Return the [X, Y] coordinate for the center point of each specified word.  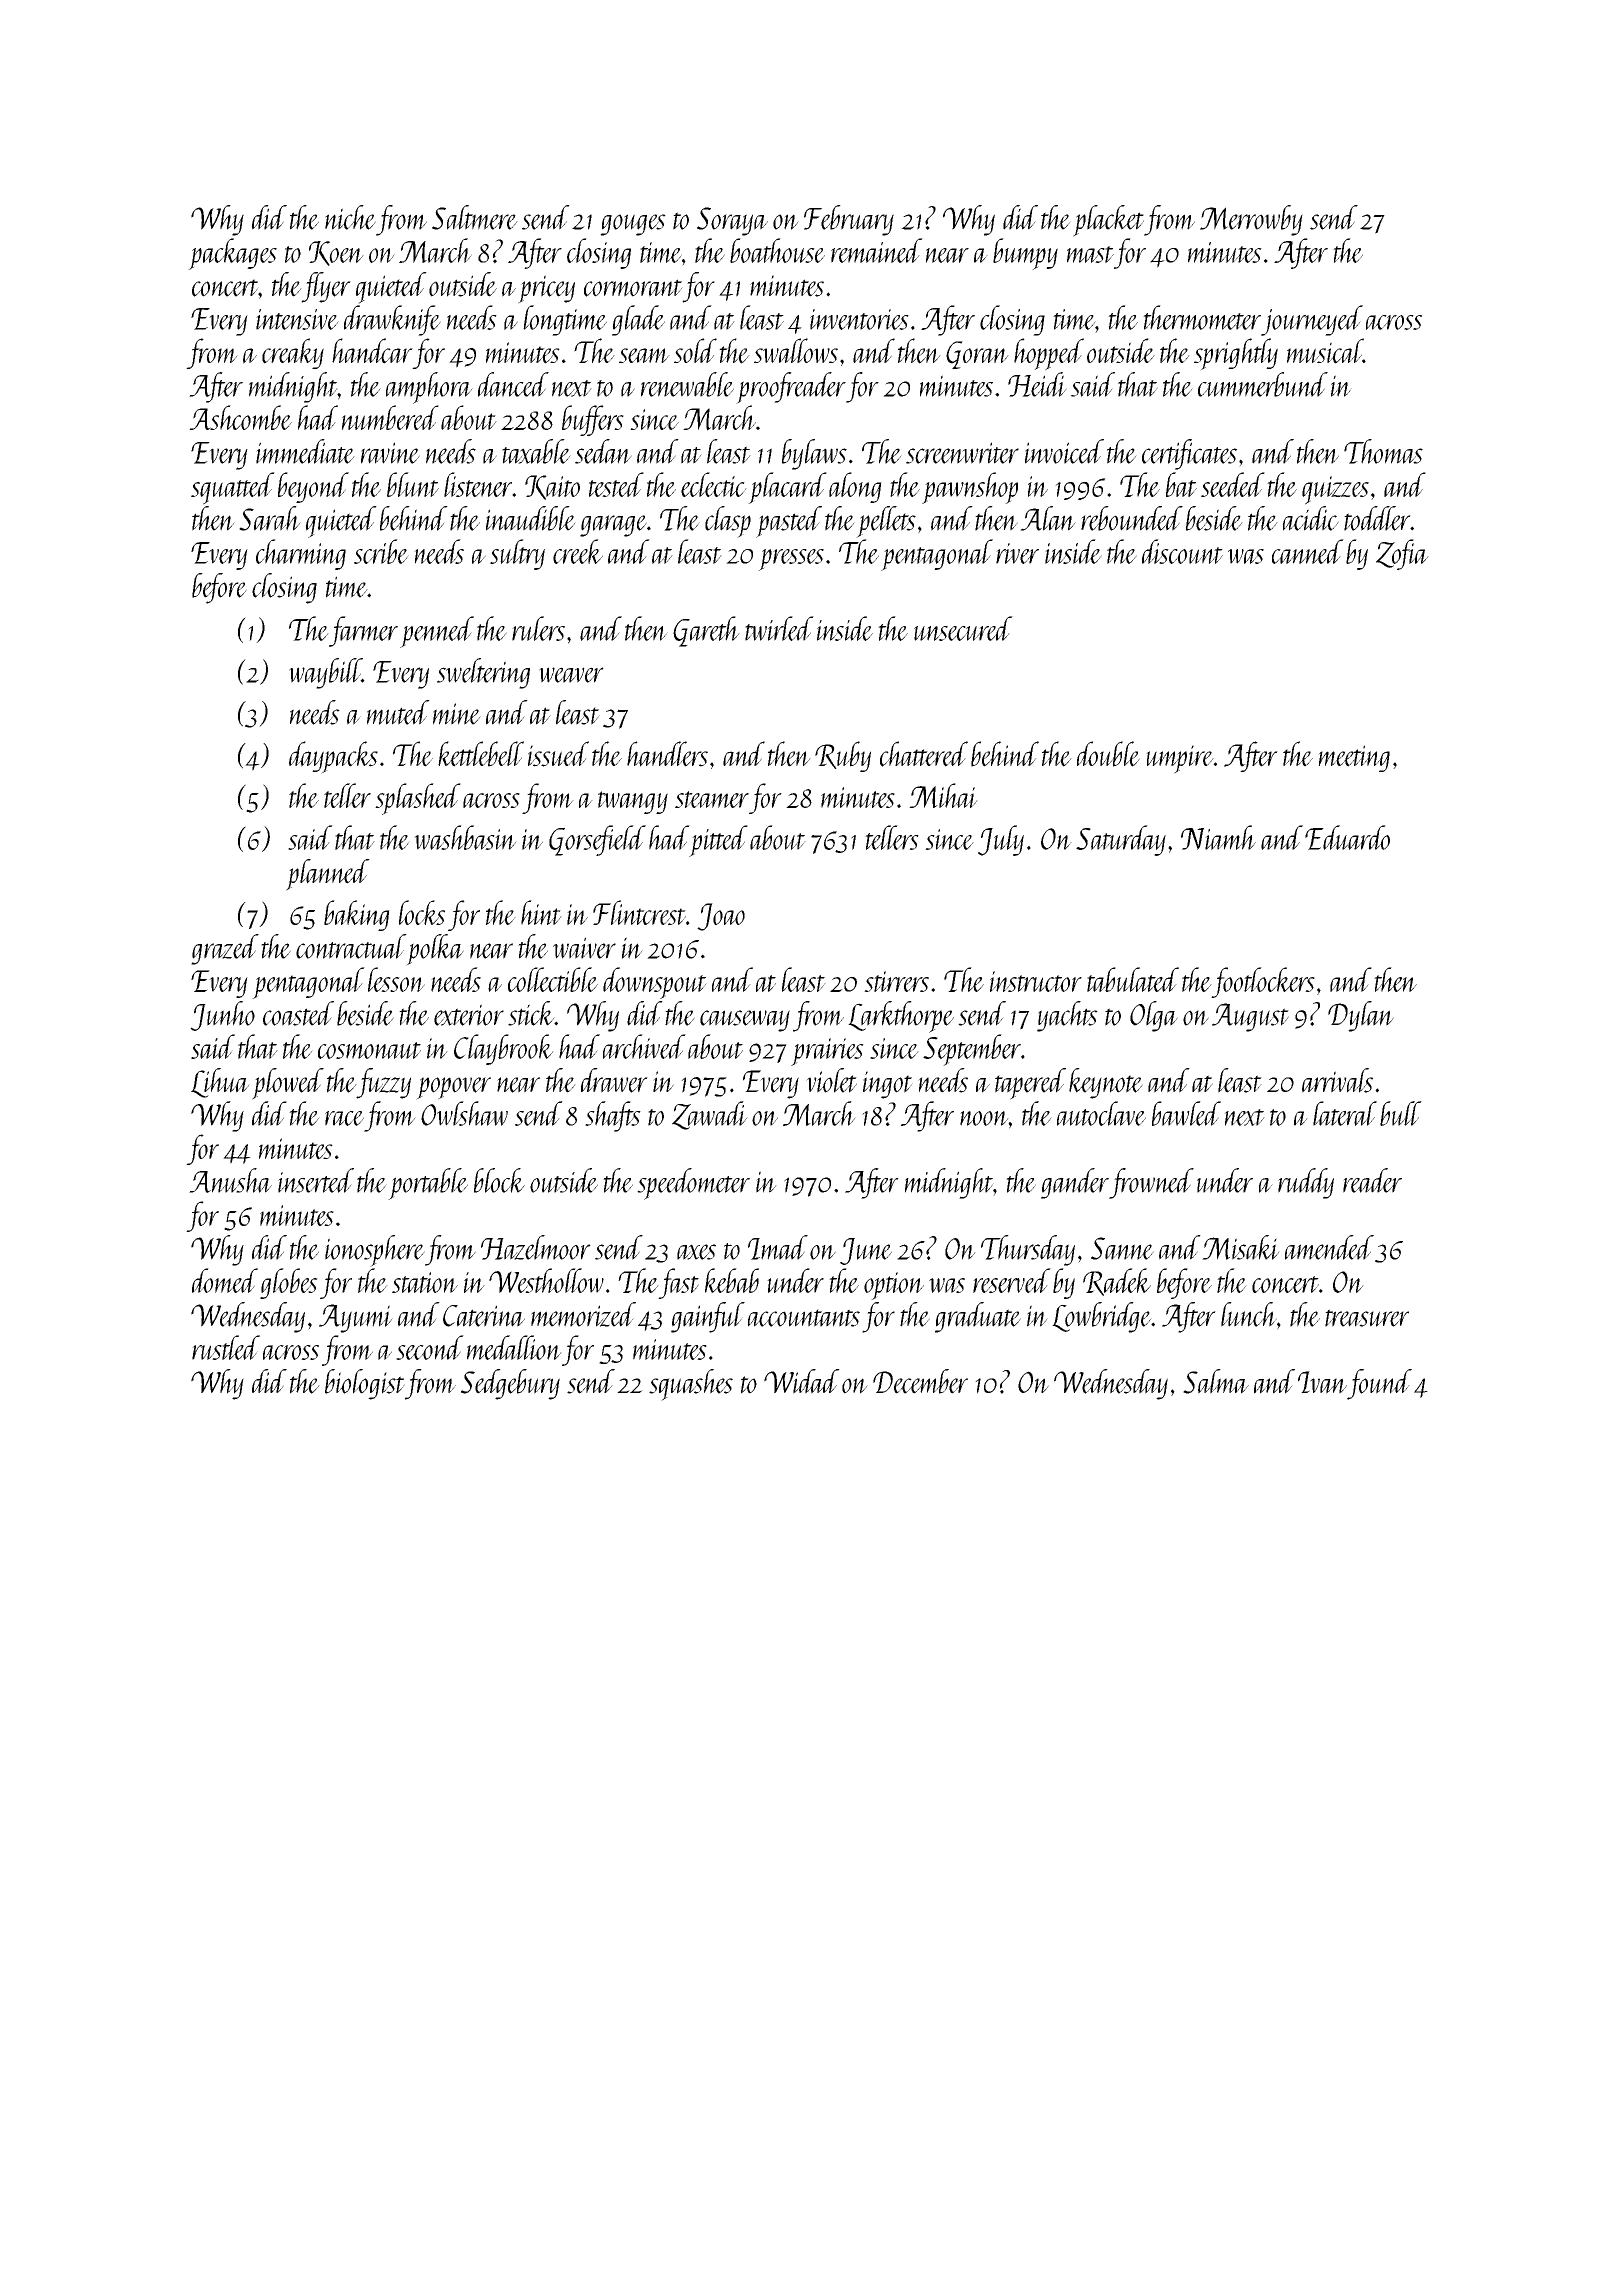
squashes [691, 1385]
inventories [859, 319]
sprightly [1236, 354]
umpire [1180, 759]
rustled [226, 1347]
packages [232, 254]
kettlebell [481, 754]
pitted [718, 841]
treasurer [1367, 1318]
